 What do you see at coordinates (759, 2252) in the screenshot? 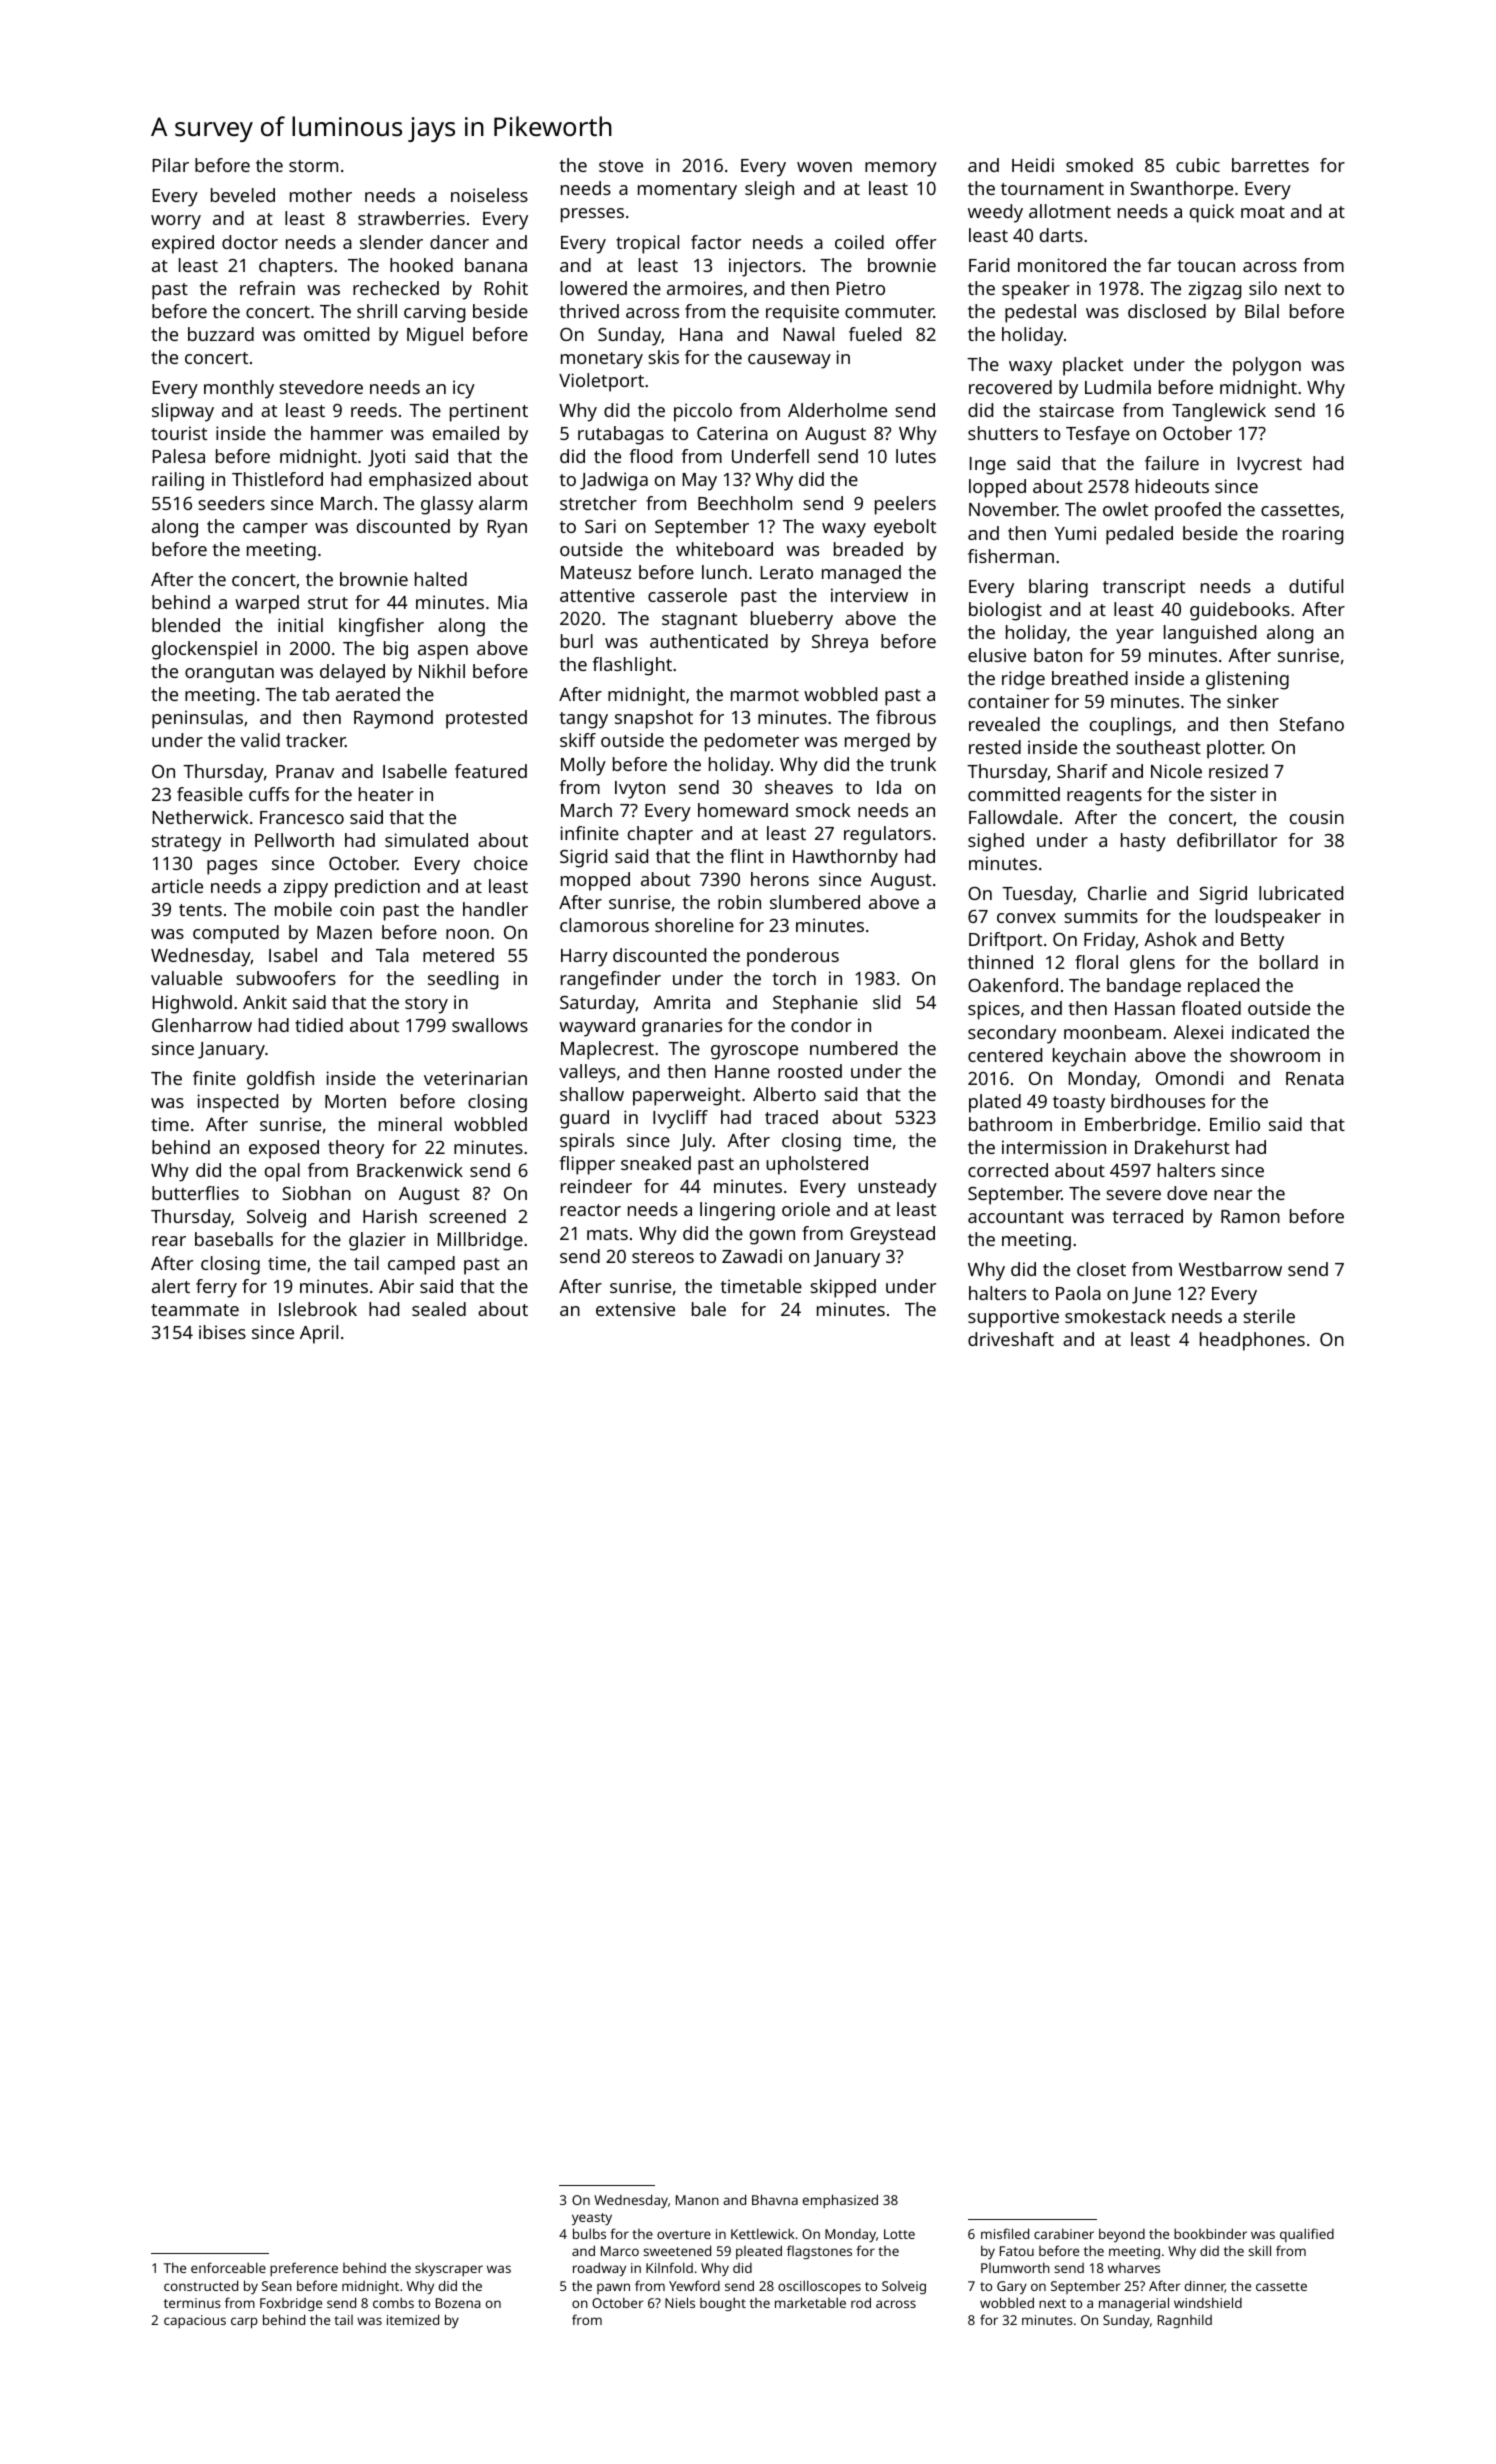
I see `pleated` at bounding box center [759, 2252].
